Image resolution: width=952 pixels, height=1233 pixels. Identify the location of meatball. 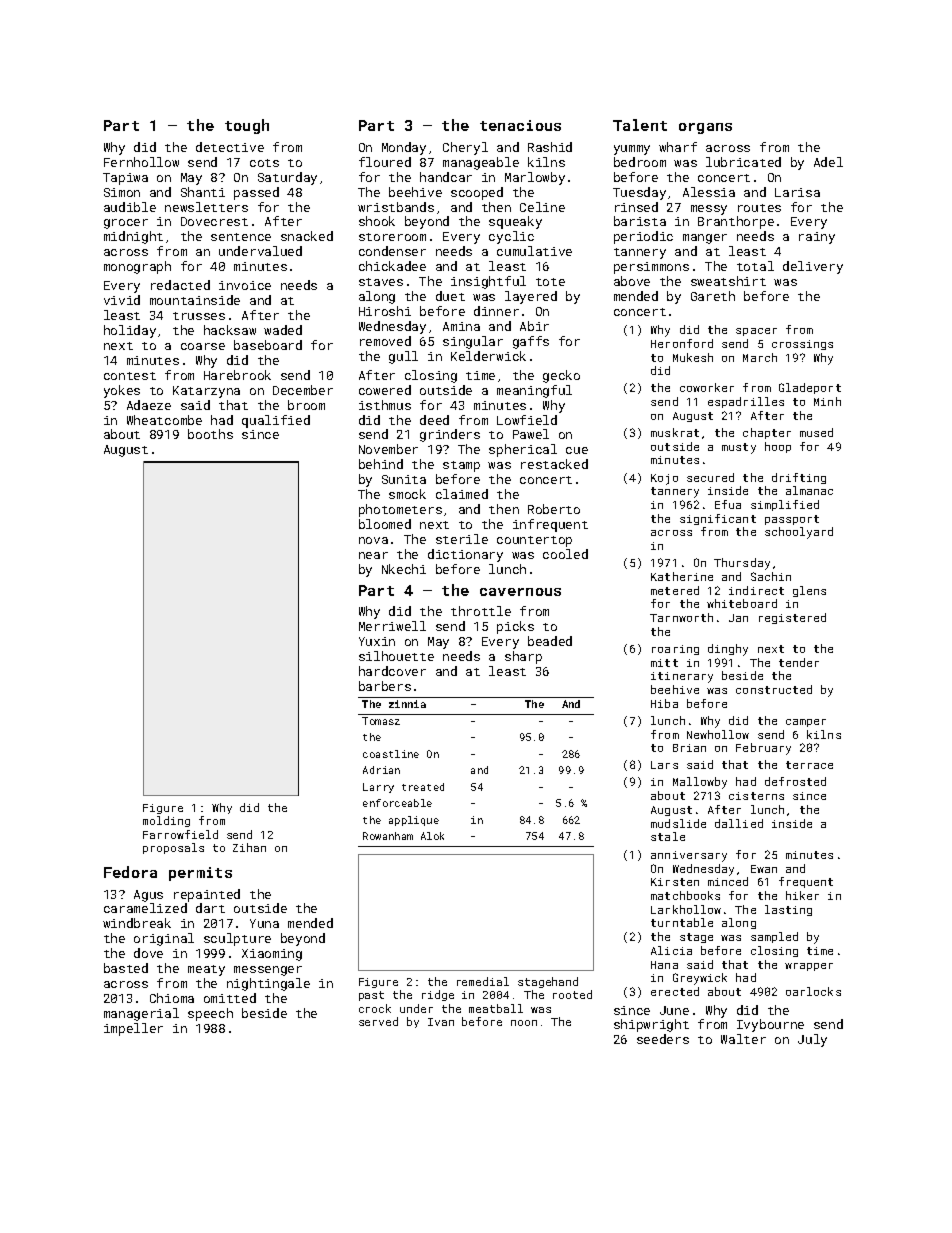
(496, 1008).
